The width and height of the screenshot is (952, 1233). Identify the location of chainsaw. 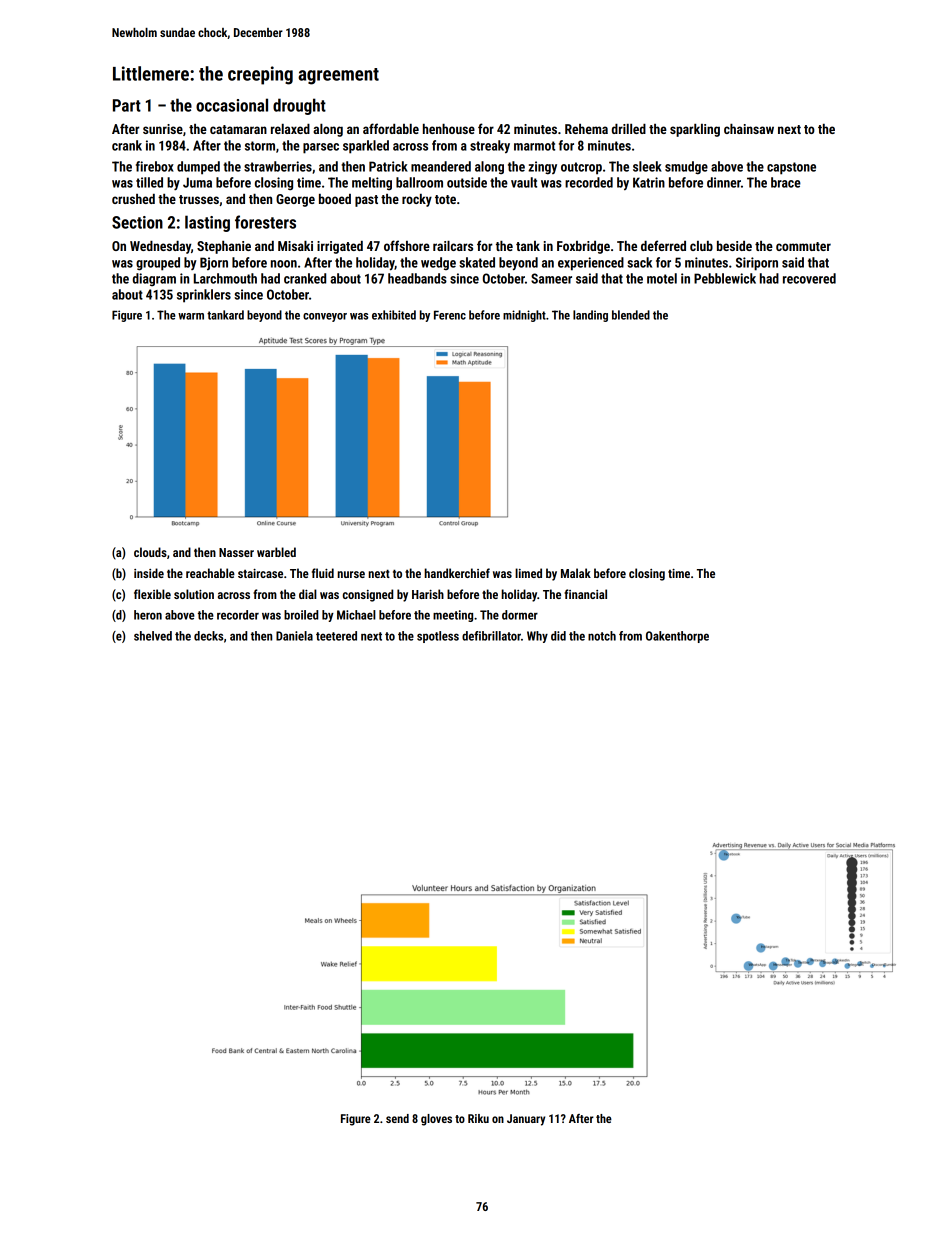
(749, 129).
